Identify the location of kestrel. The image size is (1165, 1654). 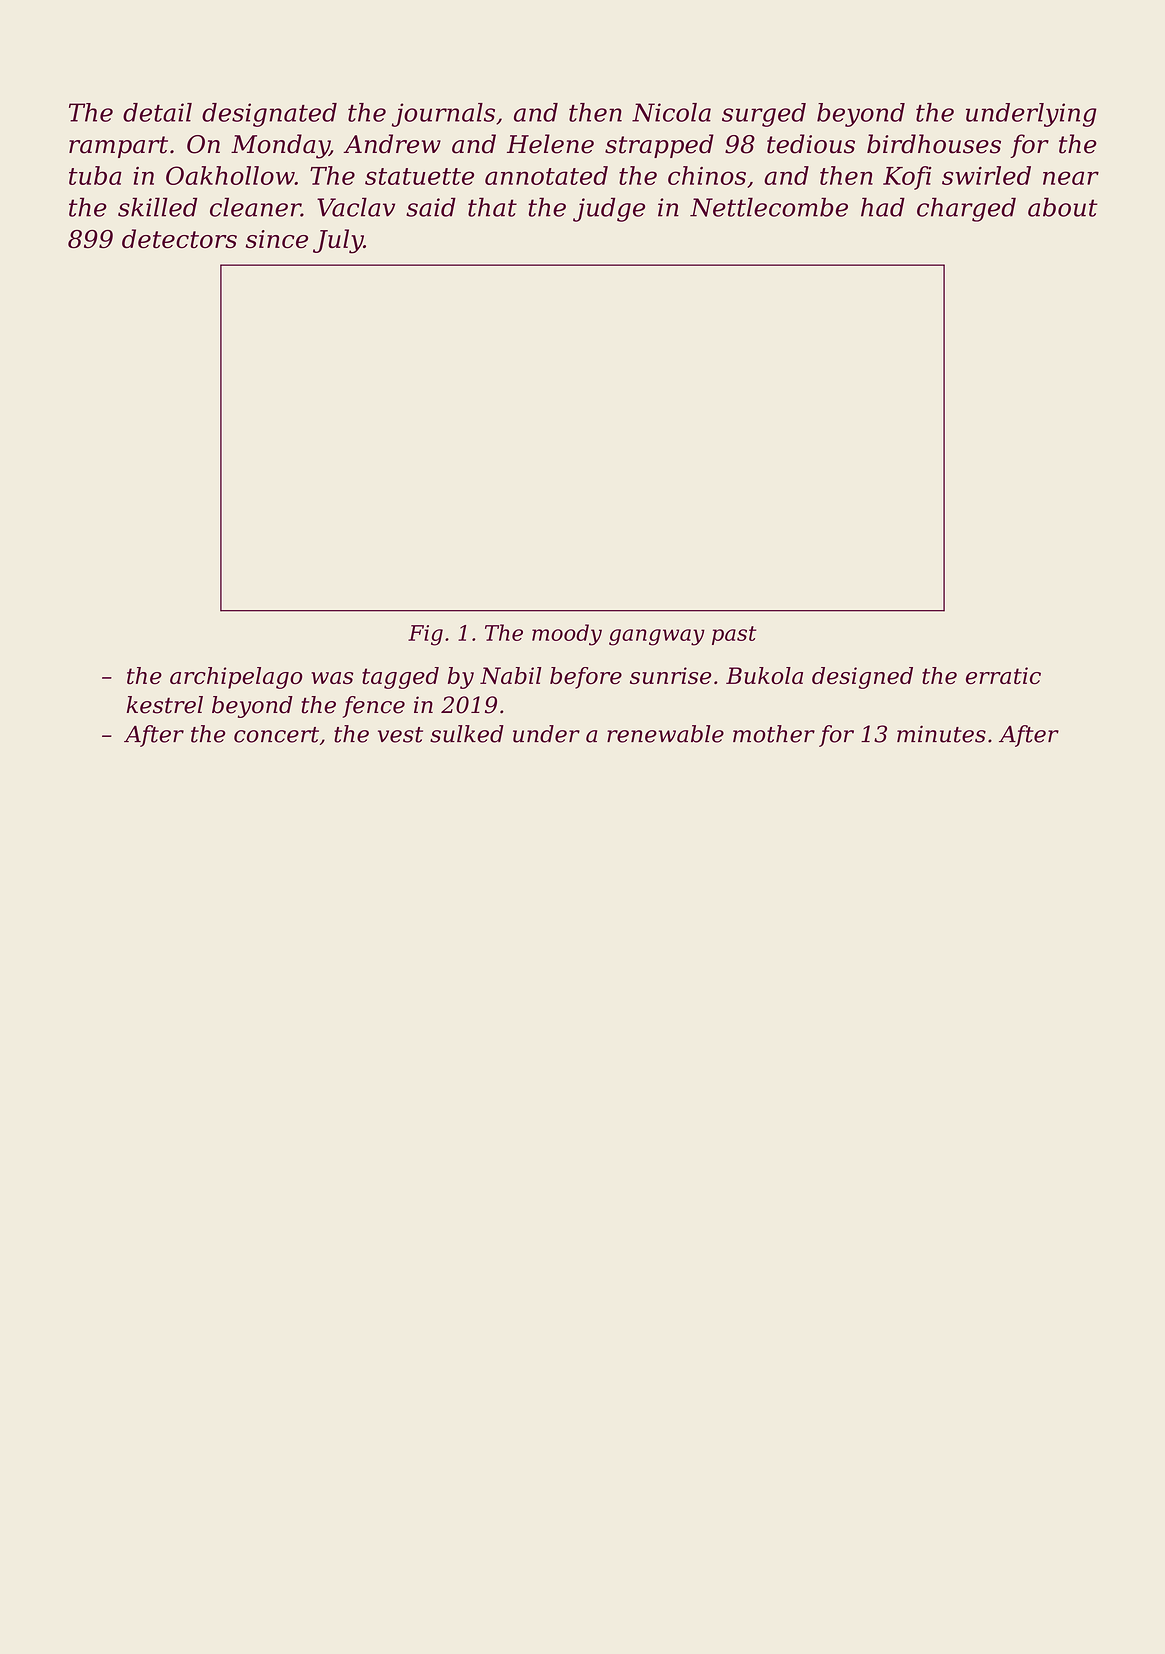
(165, 705).
